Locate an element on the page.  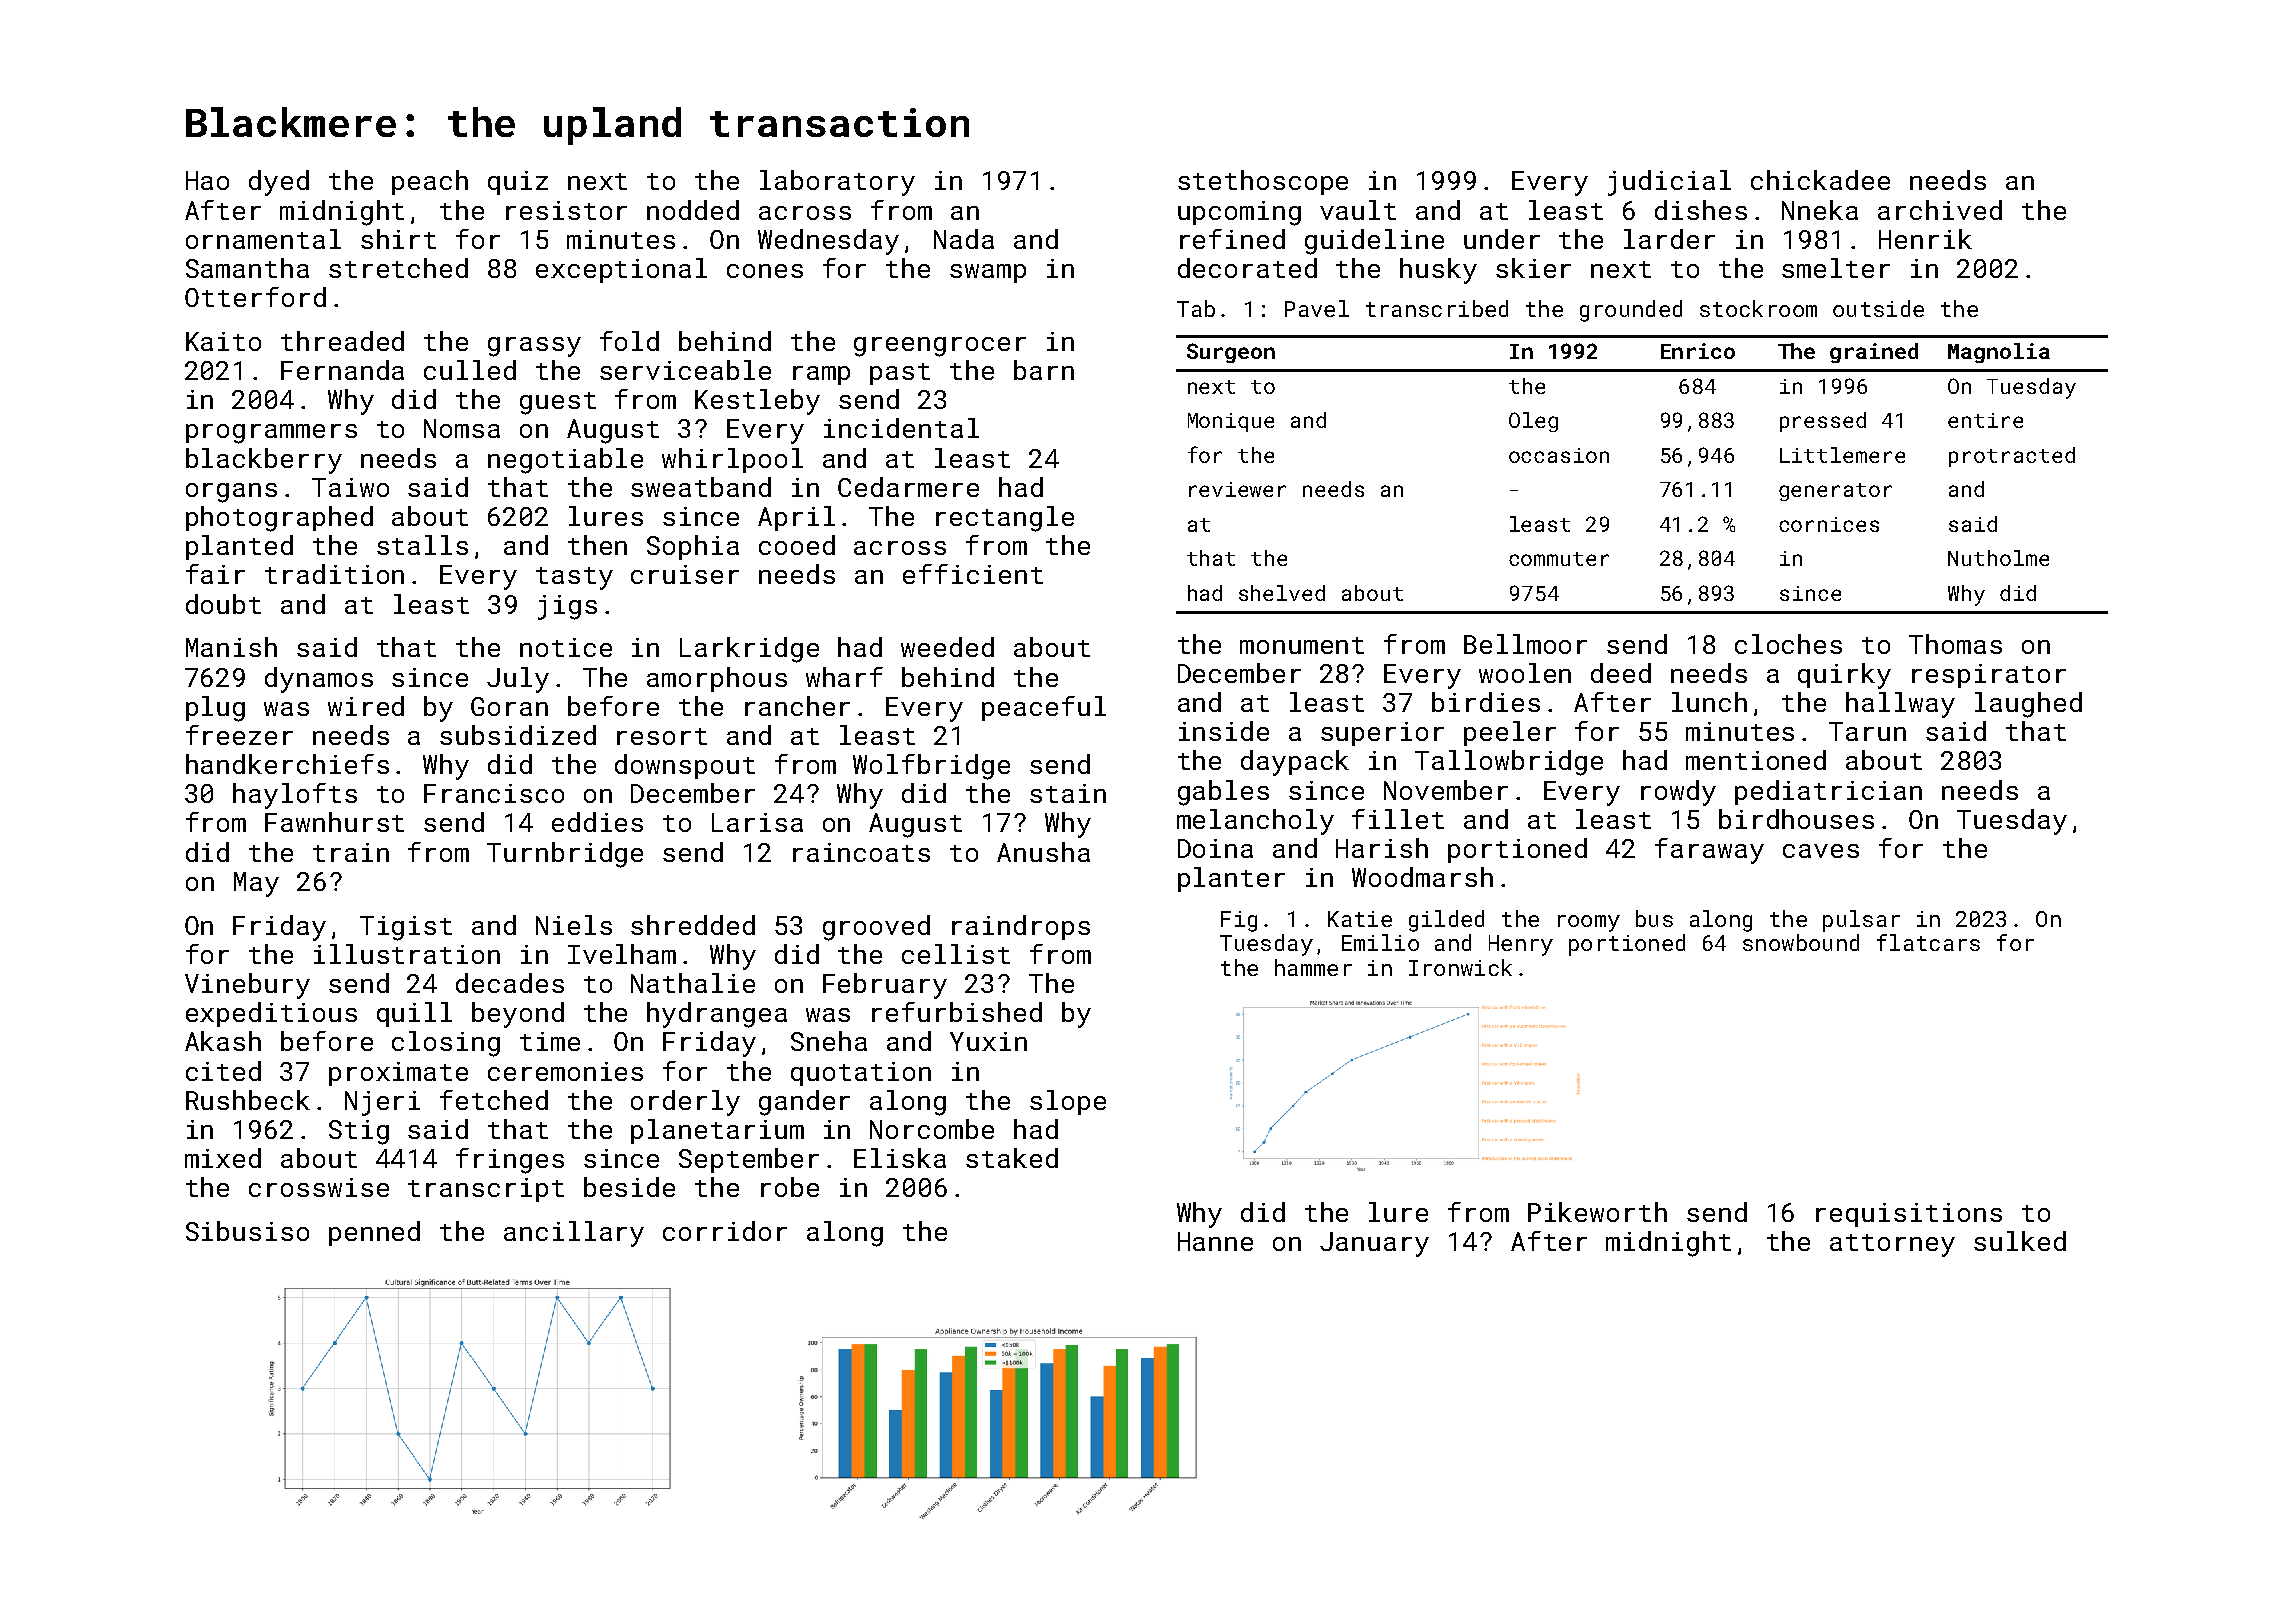
corridor is located at coordinates (725, 1231).
